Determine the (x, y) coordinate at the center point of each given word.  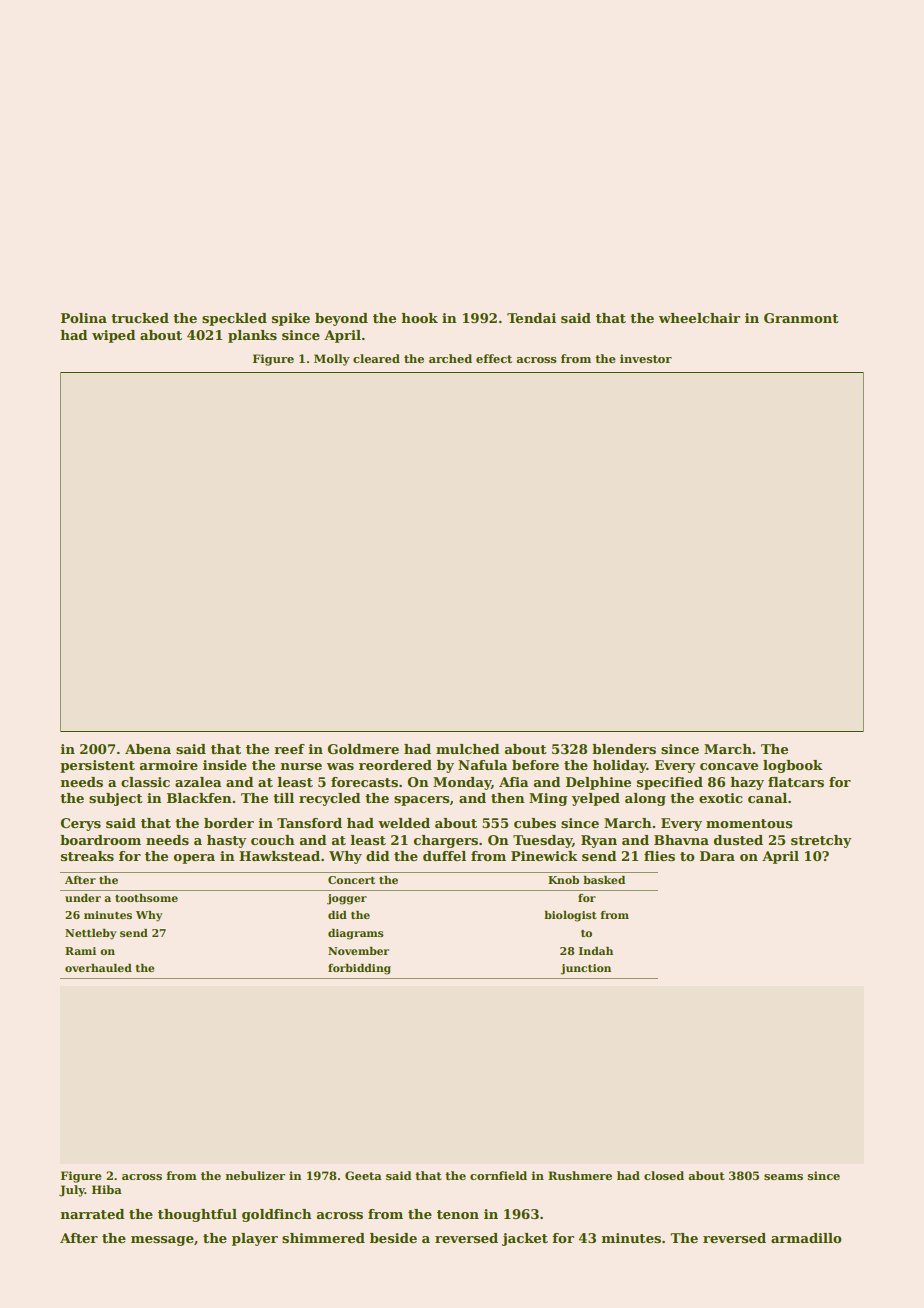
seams (783, 1177)
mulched (467, 749)
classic (145, 782)
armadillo (806, 1238)
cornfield (498, 1175)
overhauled (98, 968)
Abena (148, 749)
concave (729, 766)
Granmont (801, 318)
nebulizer (255, 1175)
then (508, 798)
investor (646, 358)
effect (494, 358)
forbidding (359, 969)
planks (252, 336)
